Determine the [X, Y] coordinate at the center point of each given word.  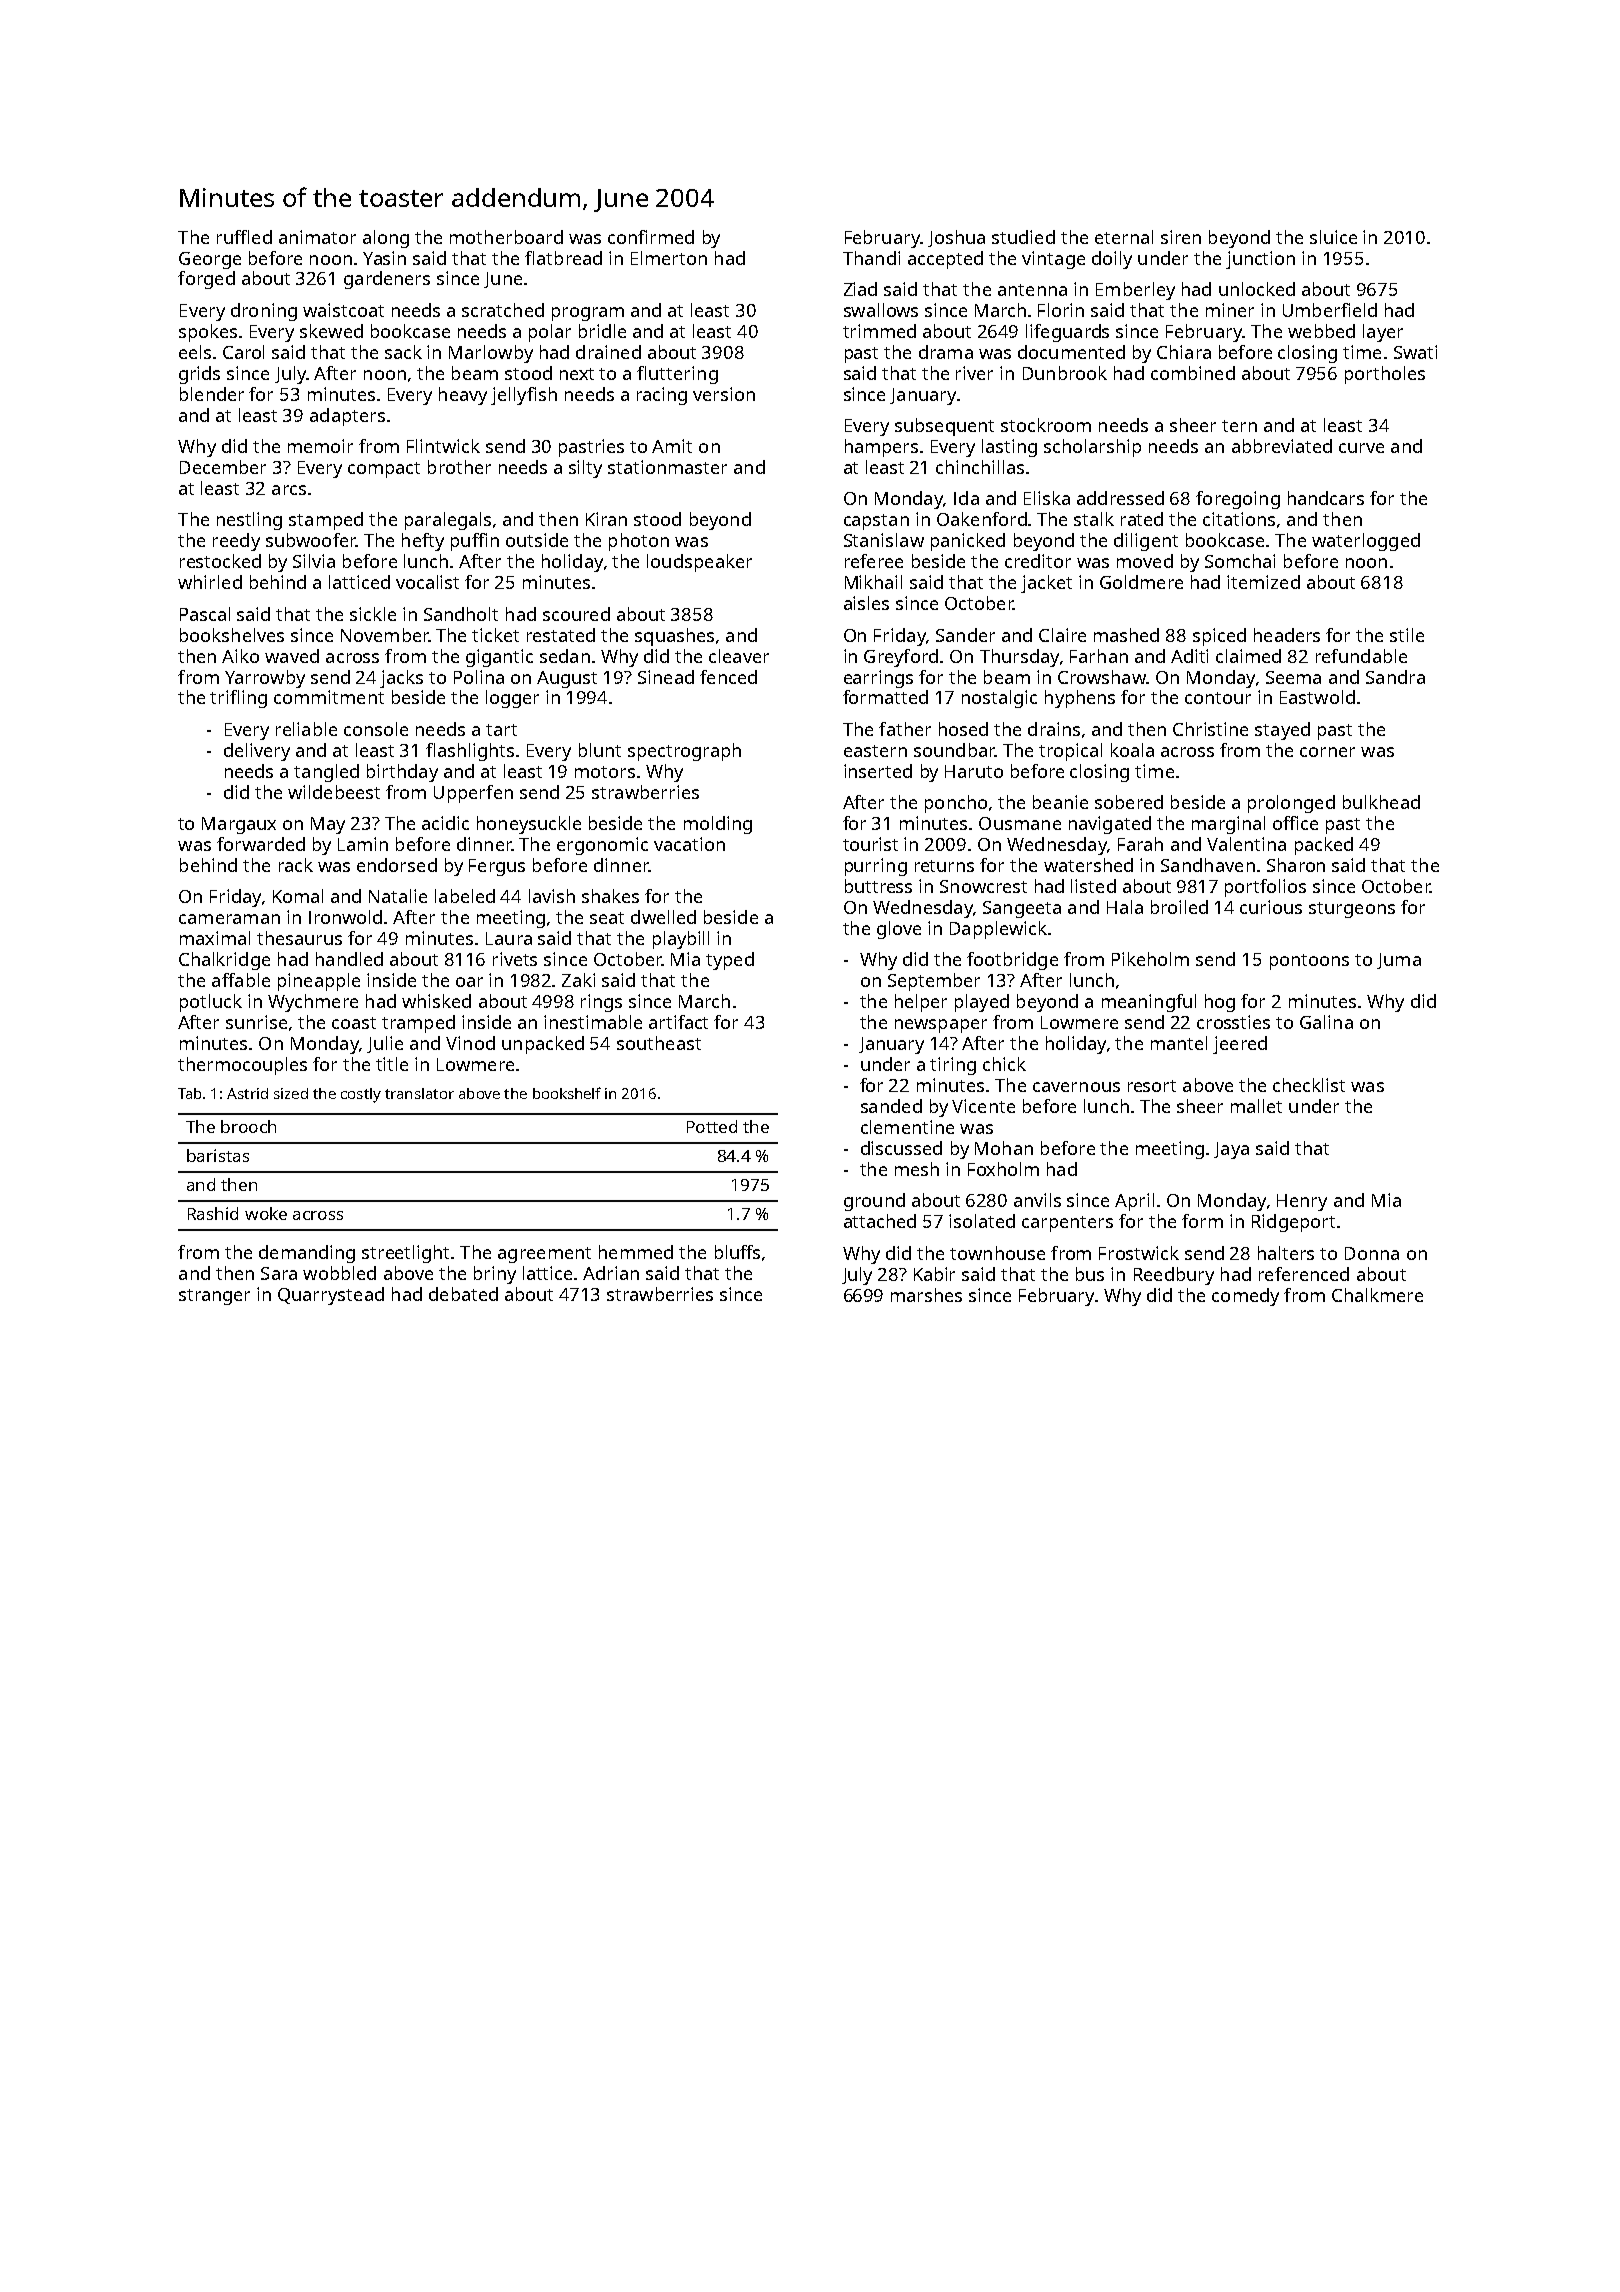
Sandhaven [1208, 865]
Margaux [239, 825]
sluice [1333, 237]
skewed [331, 331]
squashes [674, 637]
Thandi [871, 258]
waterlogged [1366, 542]
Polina [479, 677]
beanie [1060, 802]
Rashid [213, 1213]
